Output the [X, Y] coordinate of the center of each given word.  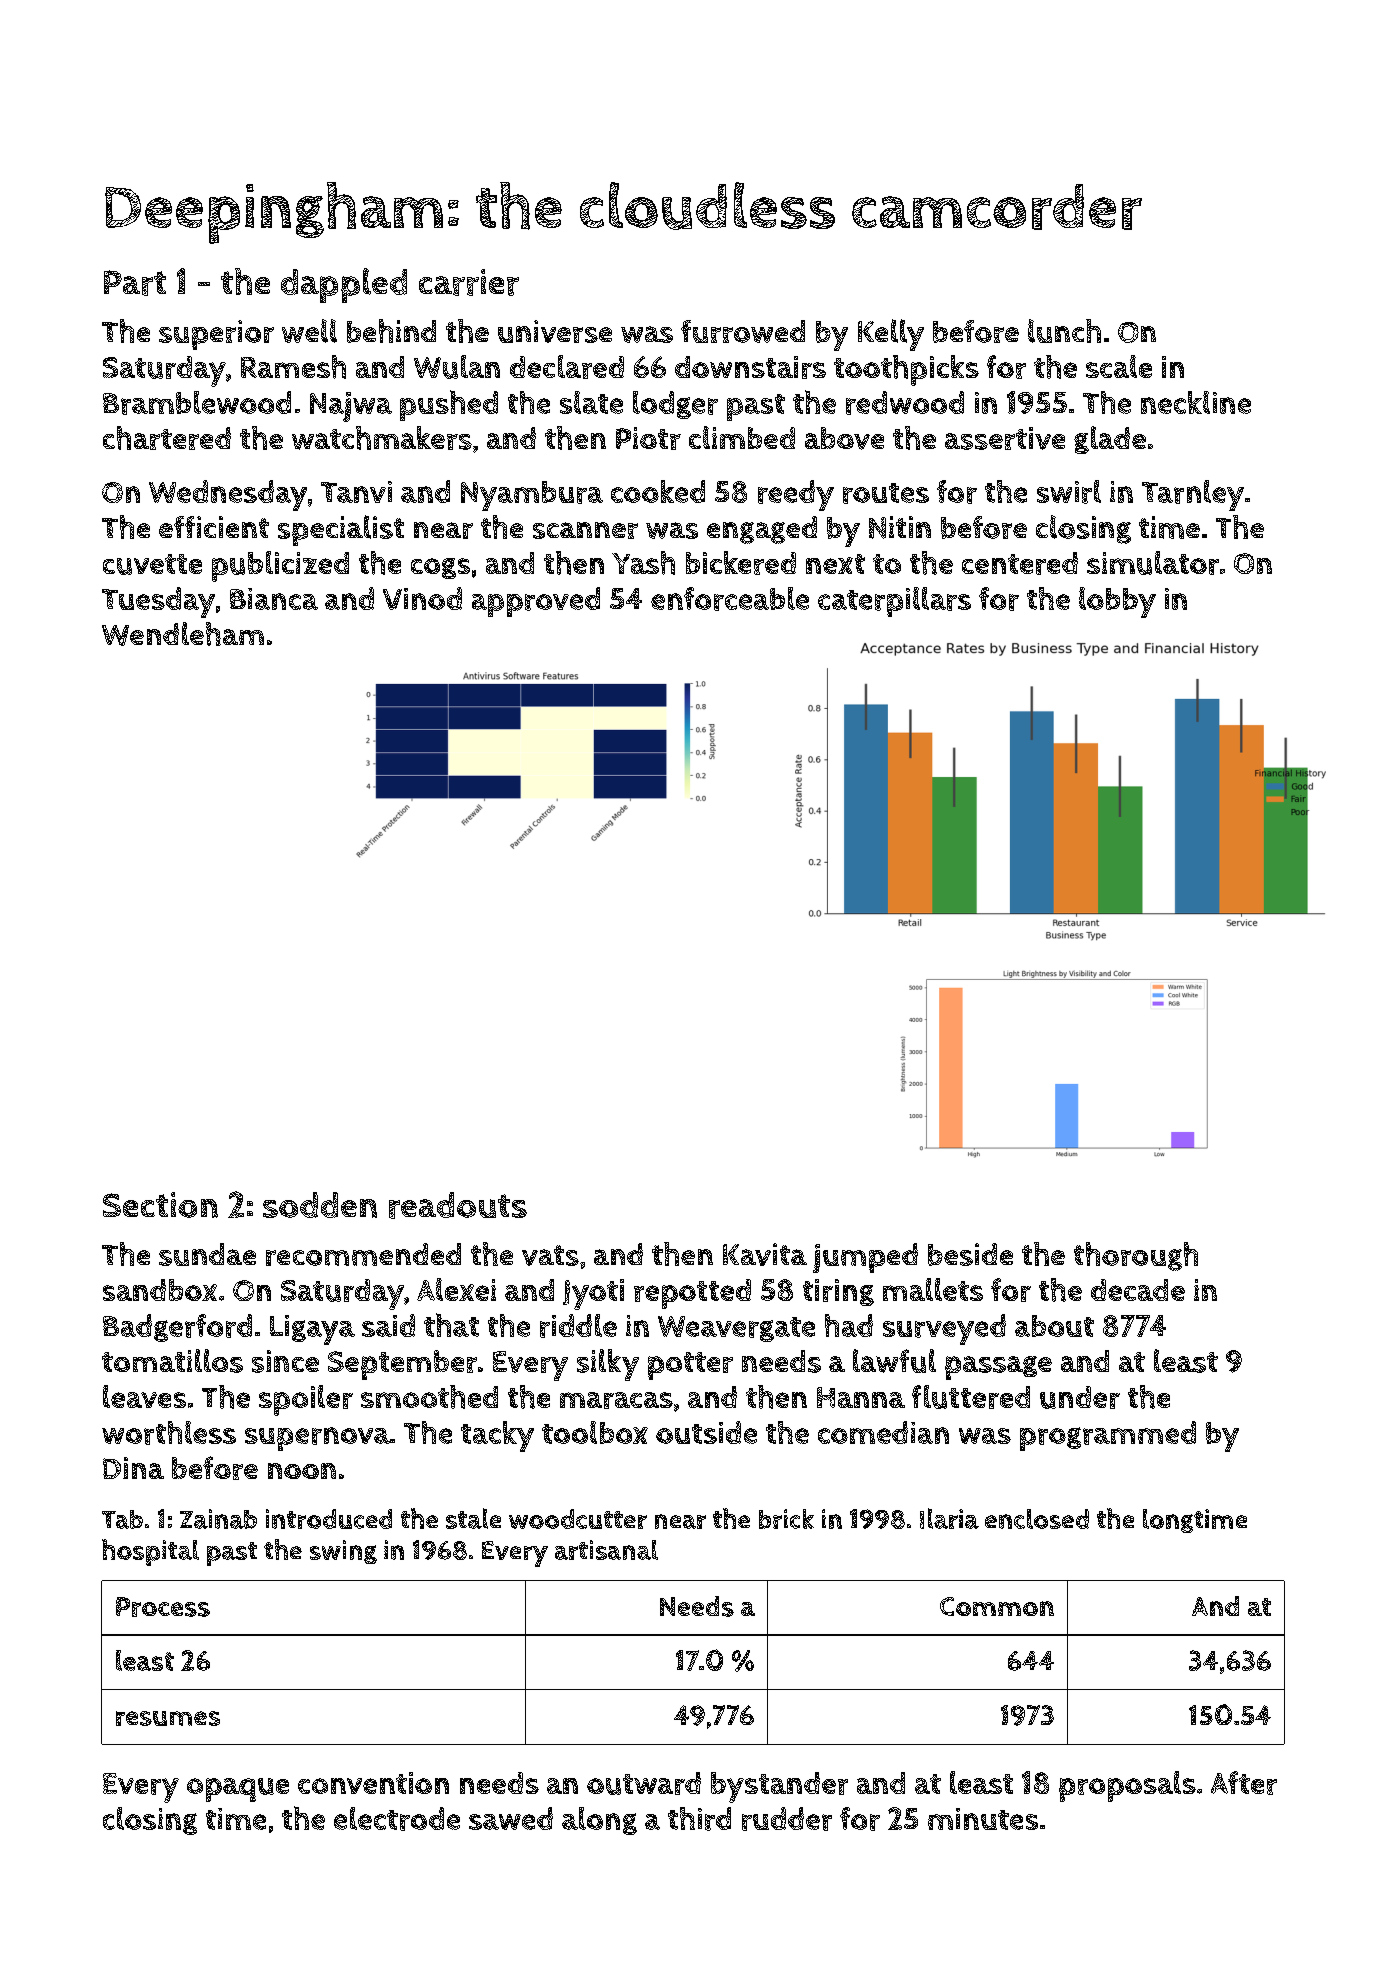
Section [160, 1205]
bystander [779, 1787]
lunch [1064, 331]
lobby [1117, 602]
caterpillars [894, 602]
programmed [1108, 1436]
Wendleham [183, 634]
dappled [344, 285]
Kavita [765, 1254]
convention [373, 1783]
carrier [469, 282]
